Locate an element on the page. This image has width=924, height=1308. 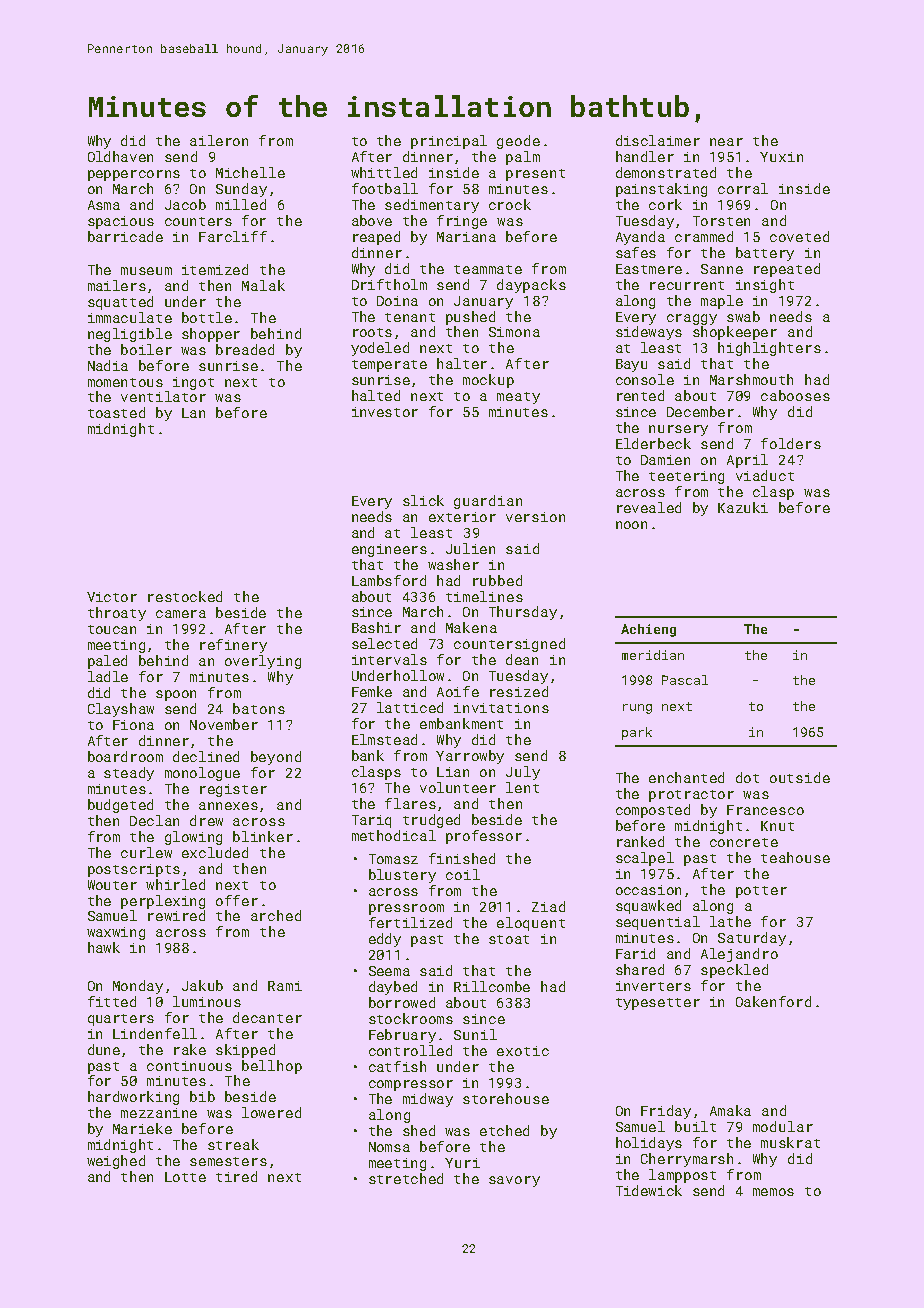
Julien is located at coordinates (470, 548).
